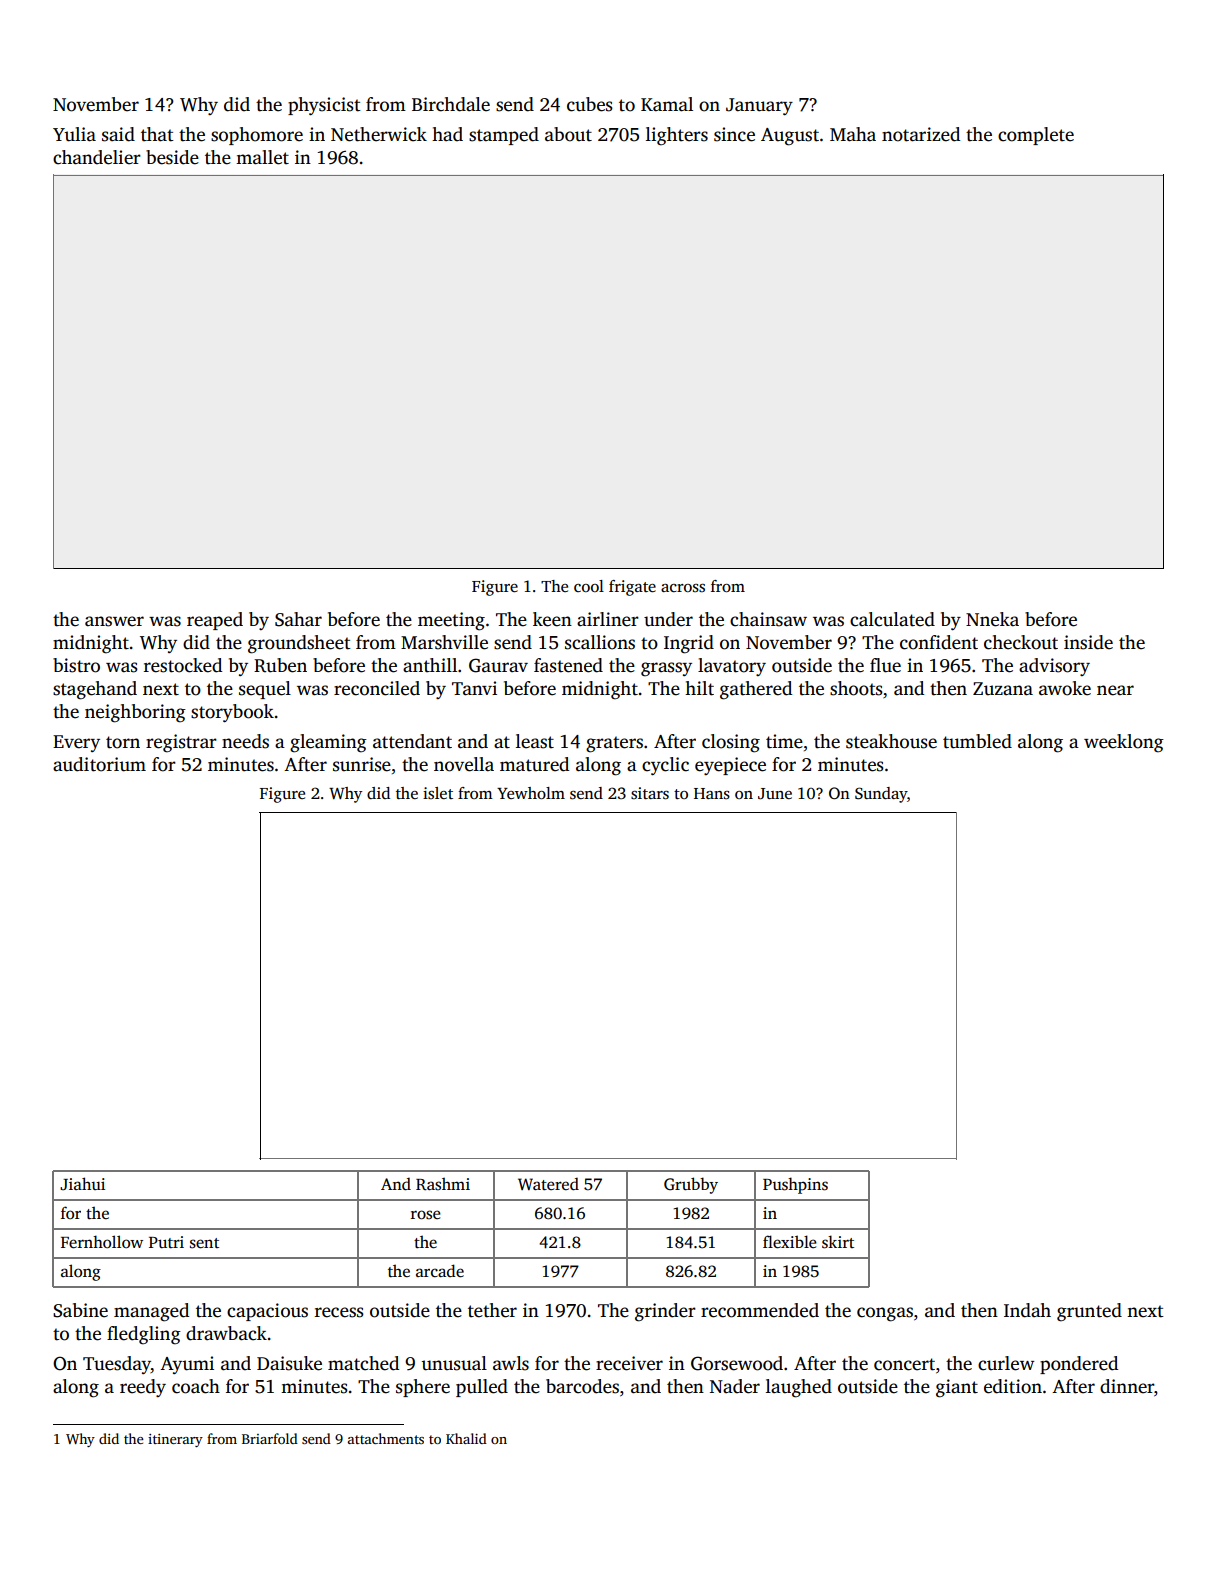 The width and height of the document is (1217, 1575). I want to click on Rashmi, so click(443, 1184).
